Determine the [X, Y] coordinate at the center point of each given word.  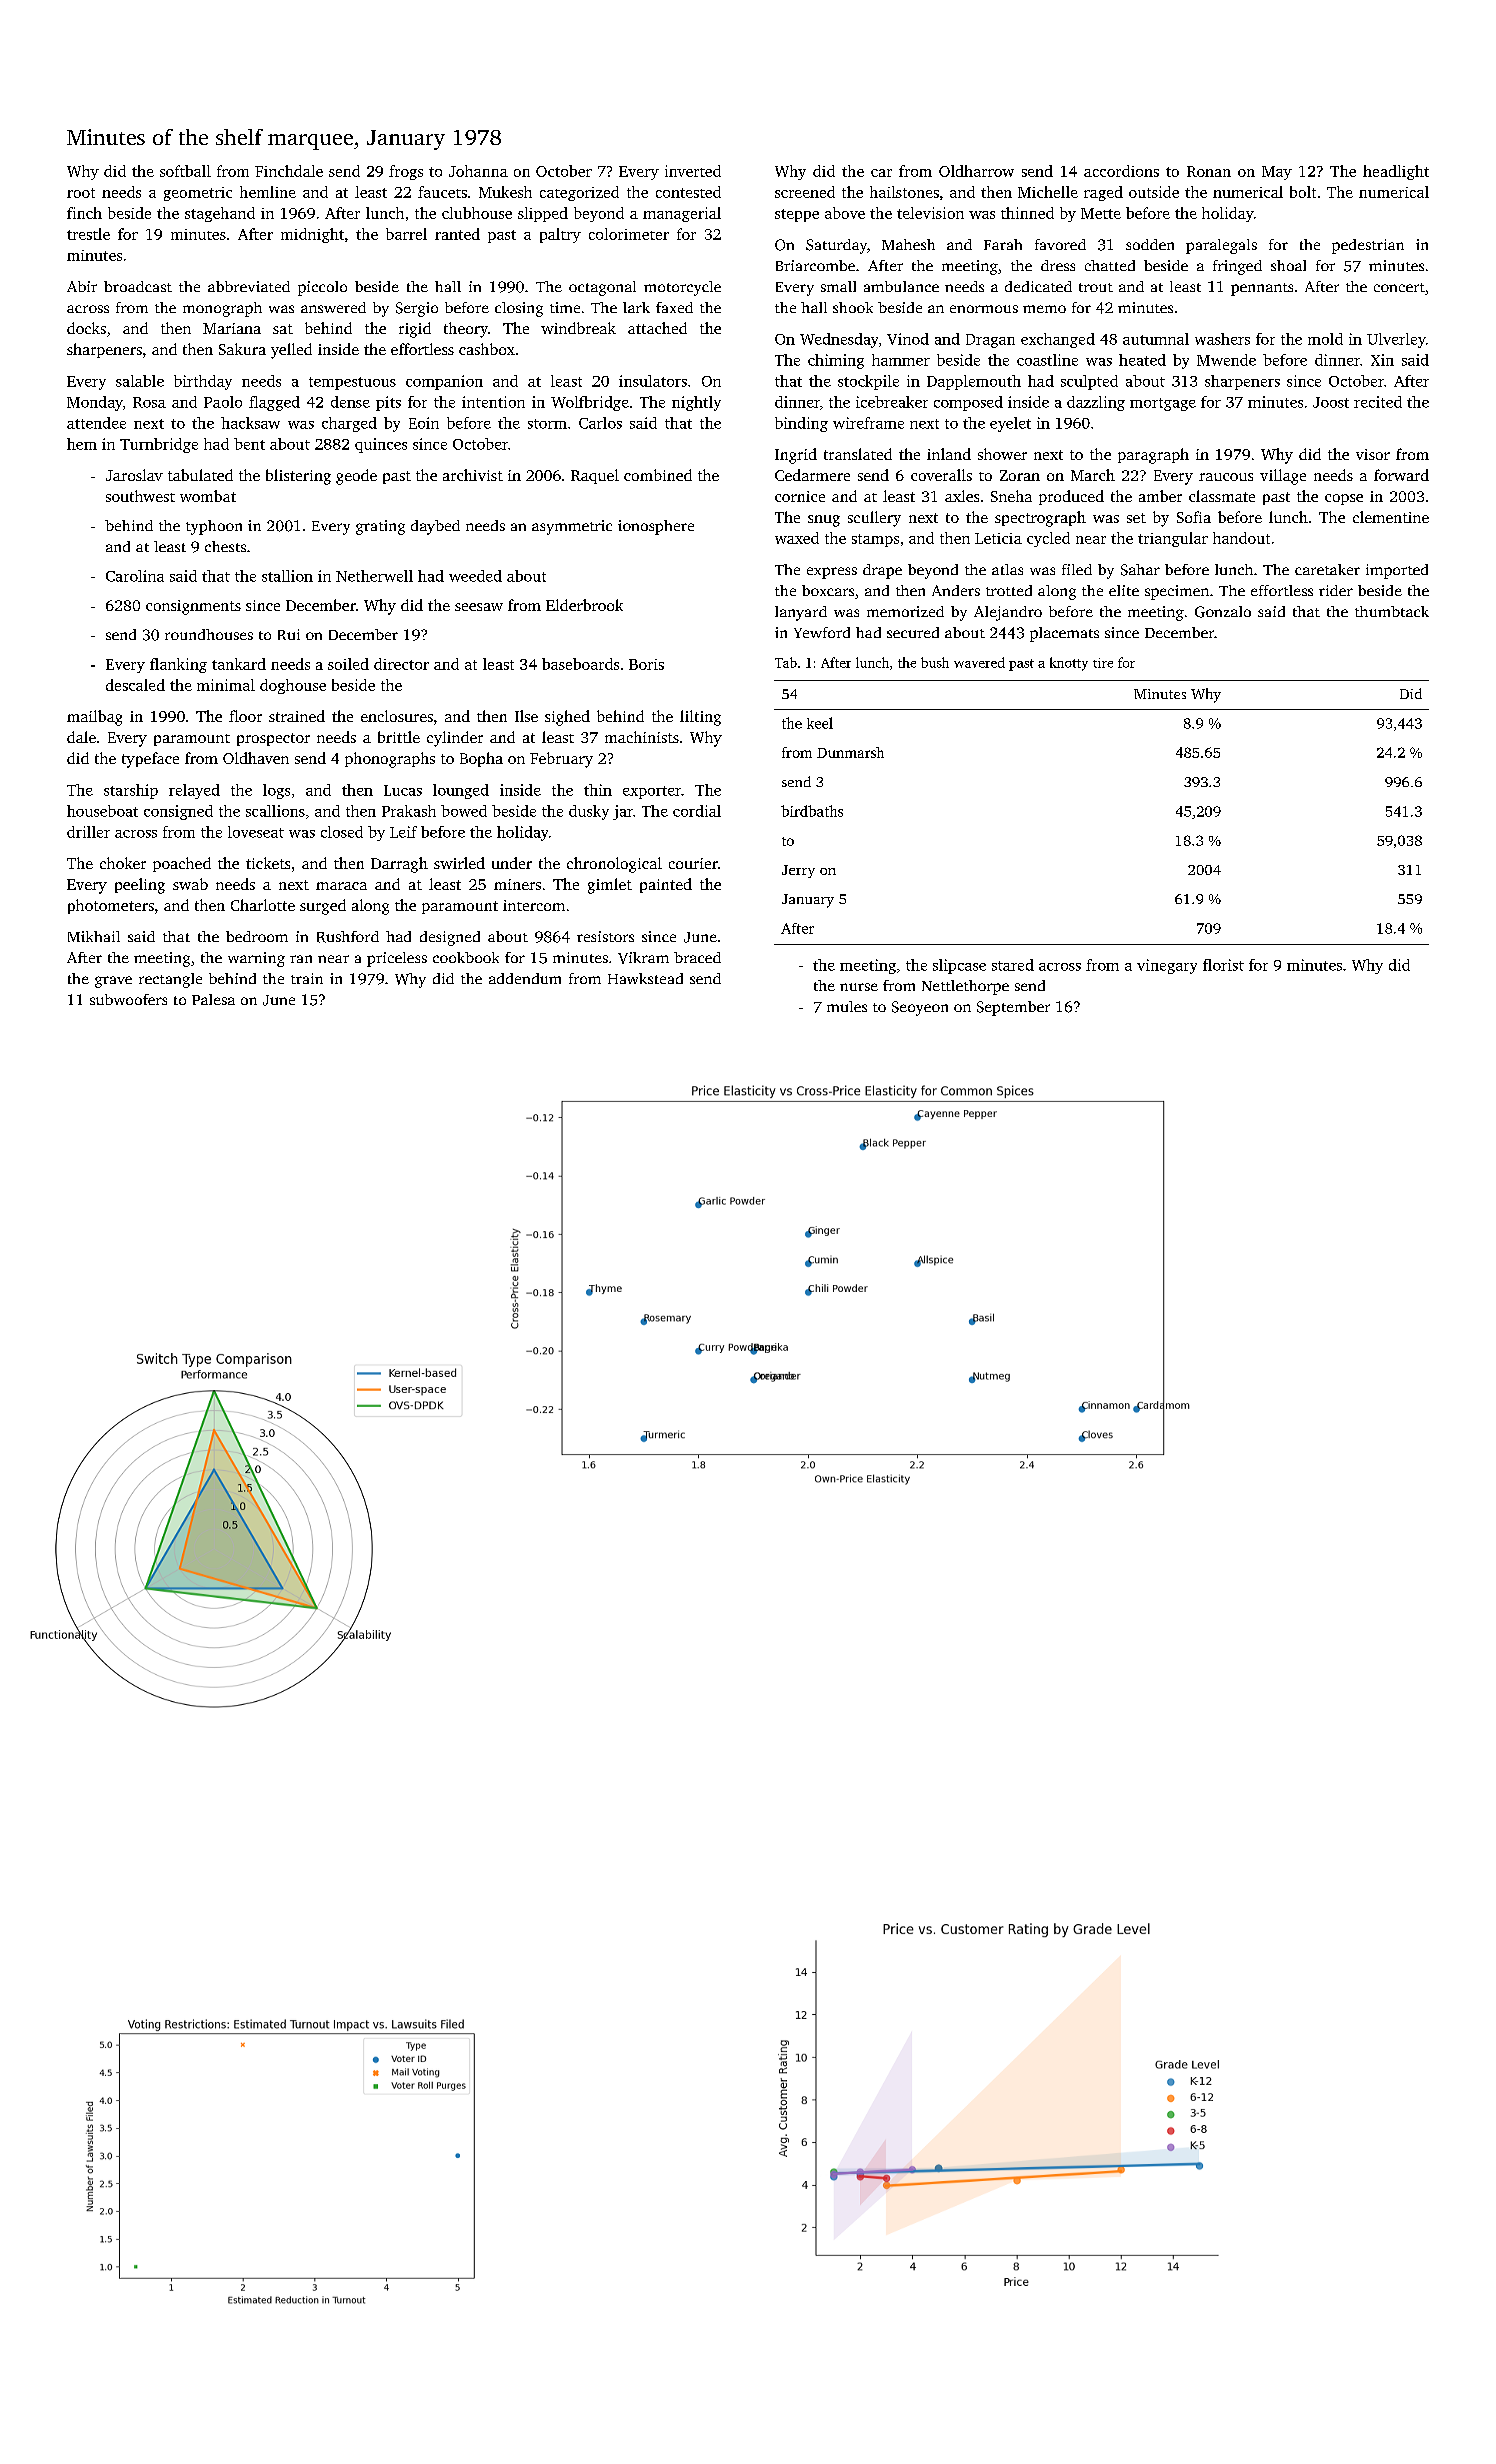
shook [853, 307]
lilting [700, 718]
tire [1103, 663]
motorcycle [682, 288]
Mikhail [94, 936]
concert [1399, 287]
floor [245, 716]
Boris [646, 664]
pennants [1262, 289]
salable [140, 381]
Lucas [403, 790]
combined [658, 475]
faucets [442, 192]
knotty [1069, 664]
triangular [1173, 539]
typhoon [214, 527]
